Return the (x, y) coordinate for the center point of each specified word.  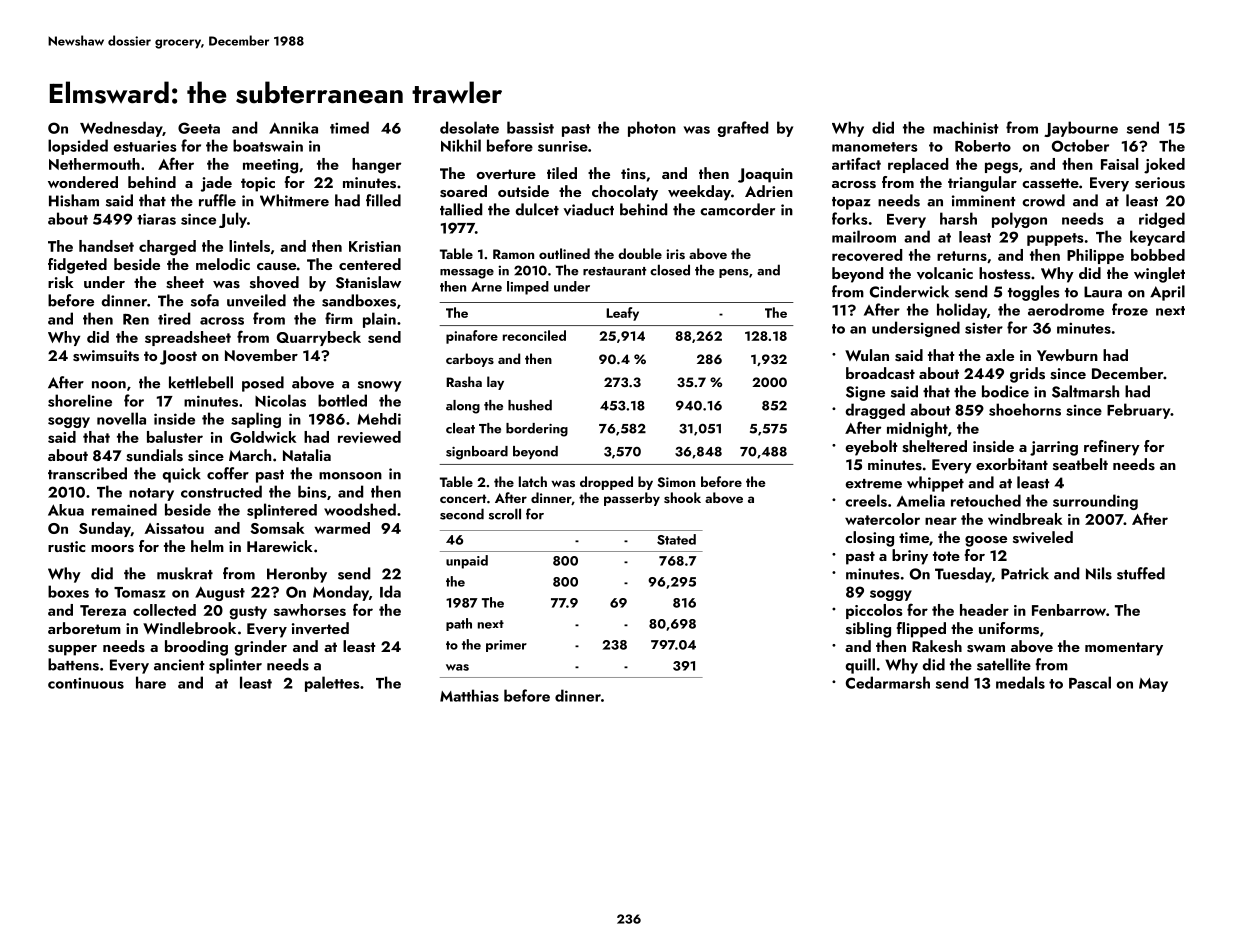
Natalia (307, 455)
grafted (743, 129)
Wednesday (121, 129)
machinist (966, 127)
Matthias (469, 695)
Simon (676, 482)
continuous (86, 683)
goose (986, 541)
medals (1020, 682)
